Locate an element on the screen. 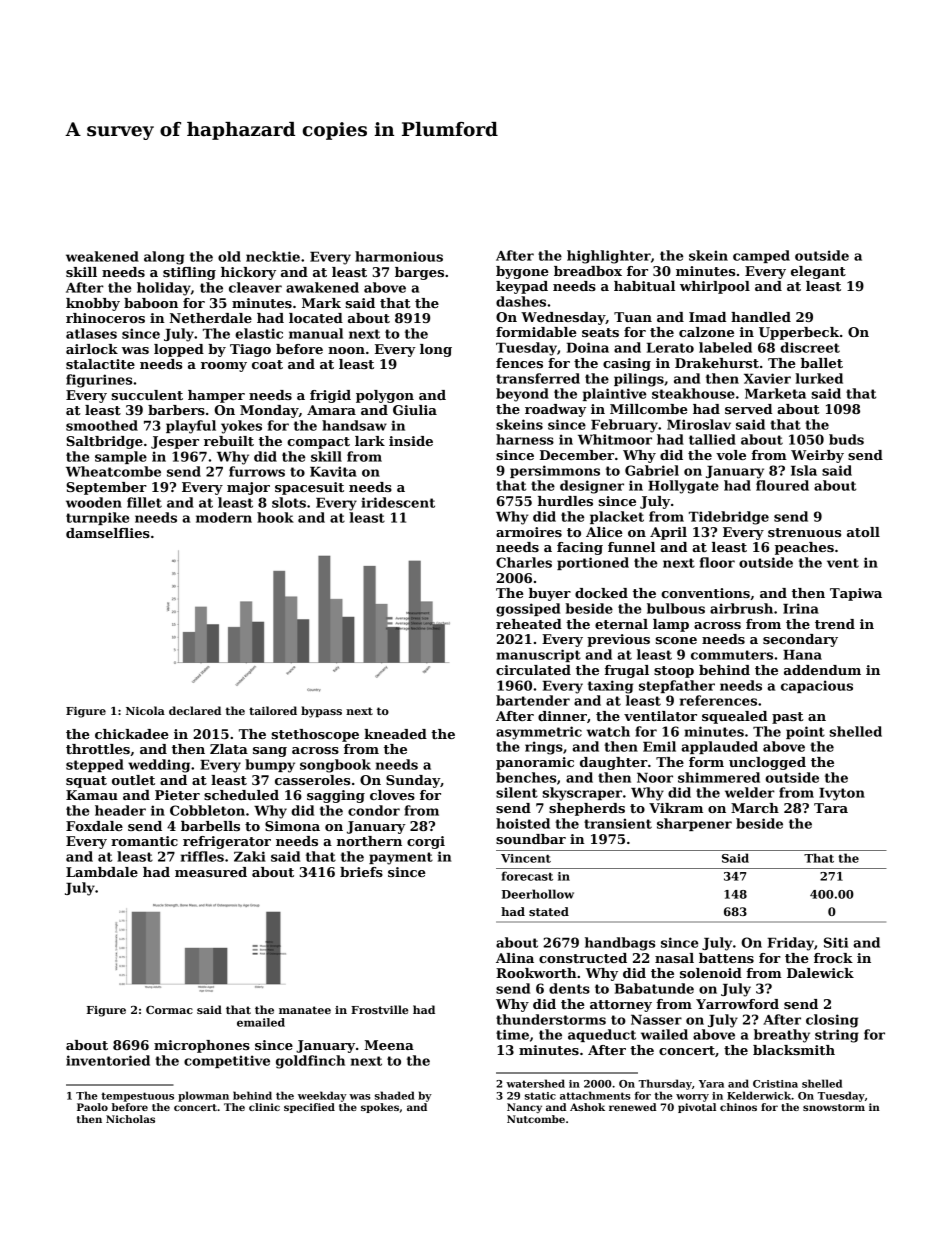  clinic is located at coordinates (264, 1107).
